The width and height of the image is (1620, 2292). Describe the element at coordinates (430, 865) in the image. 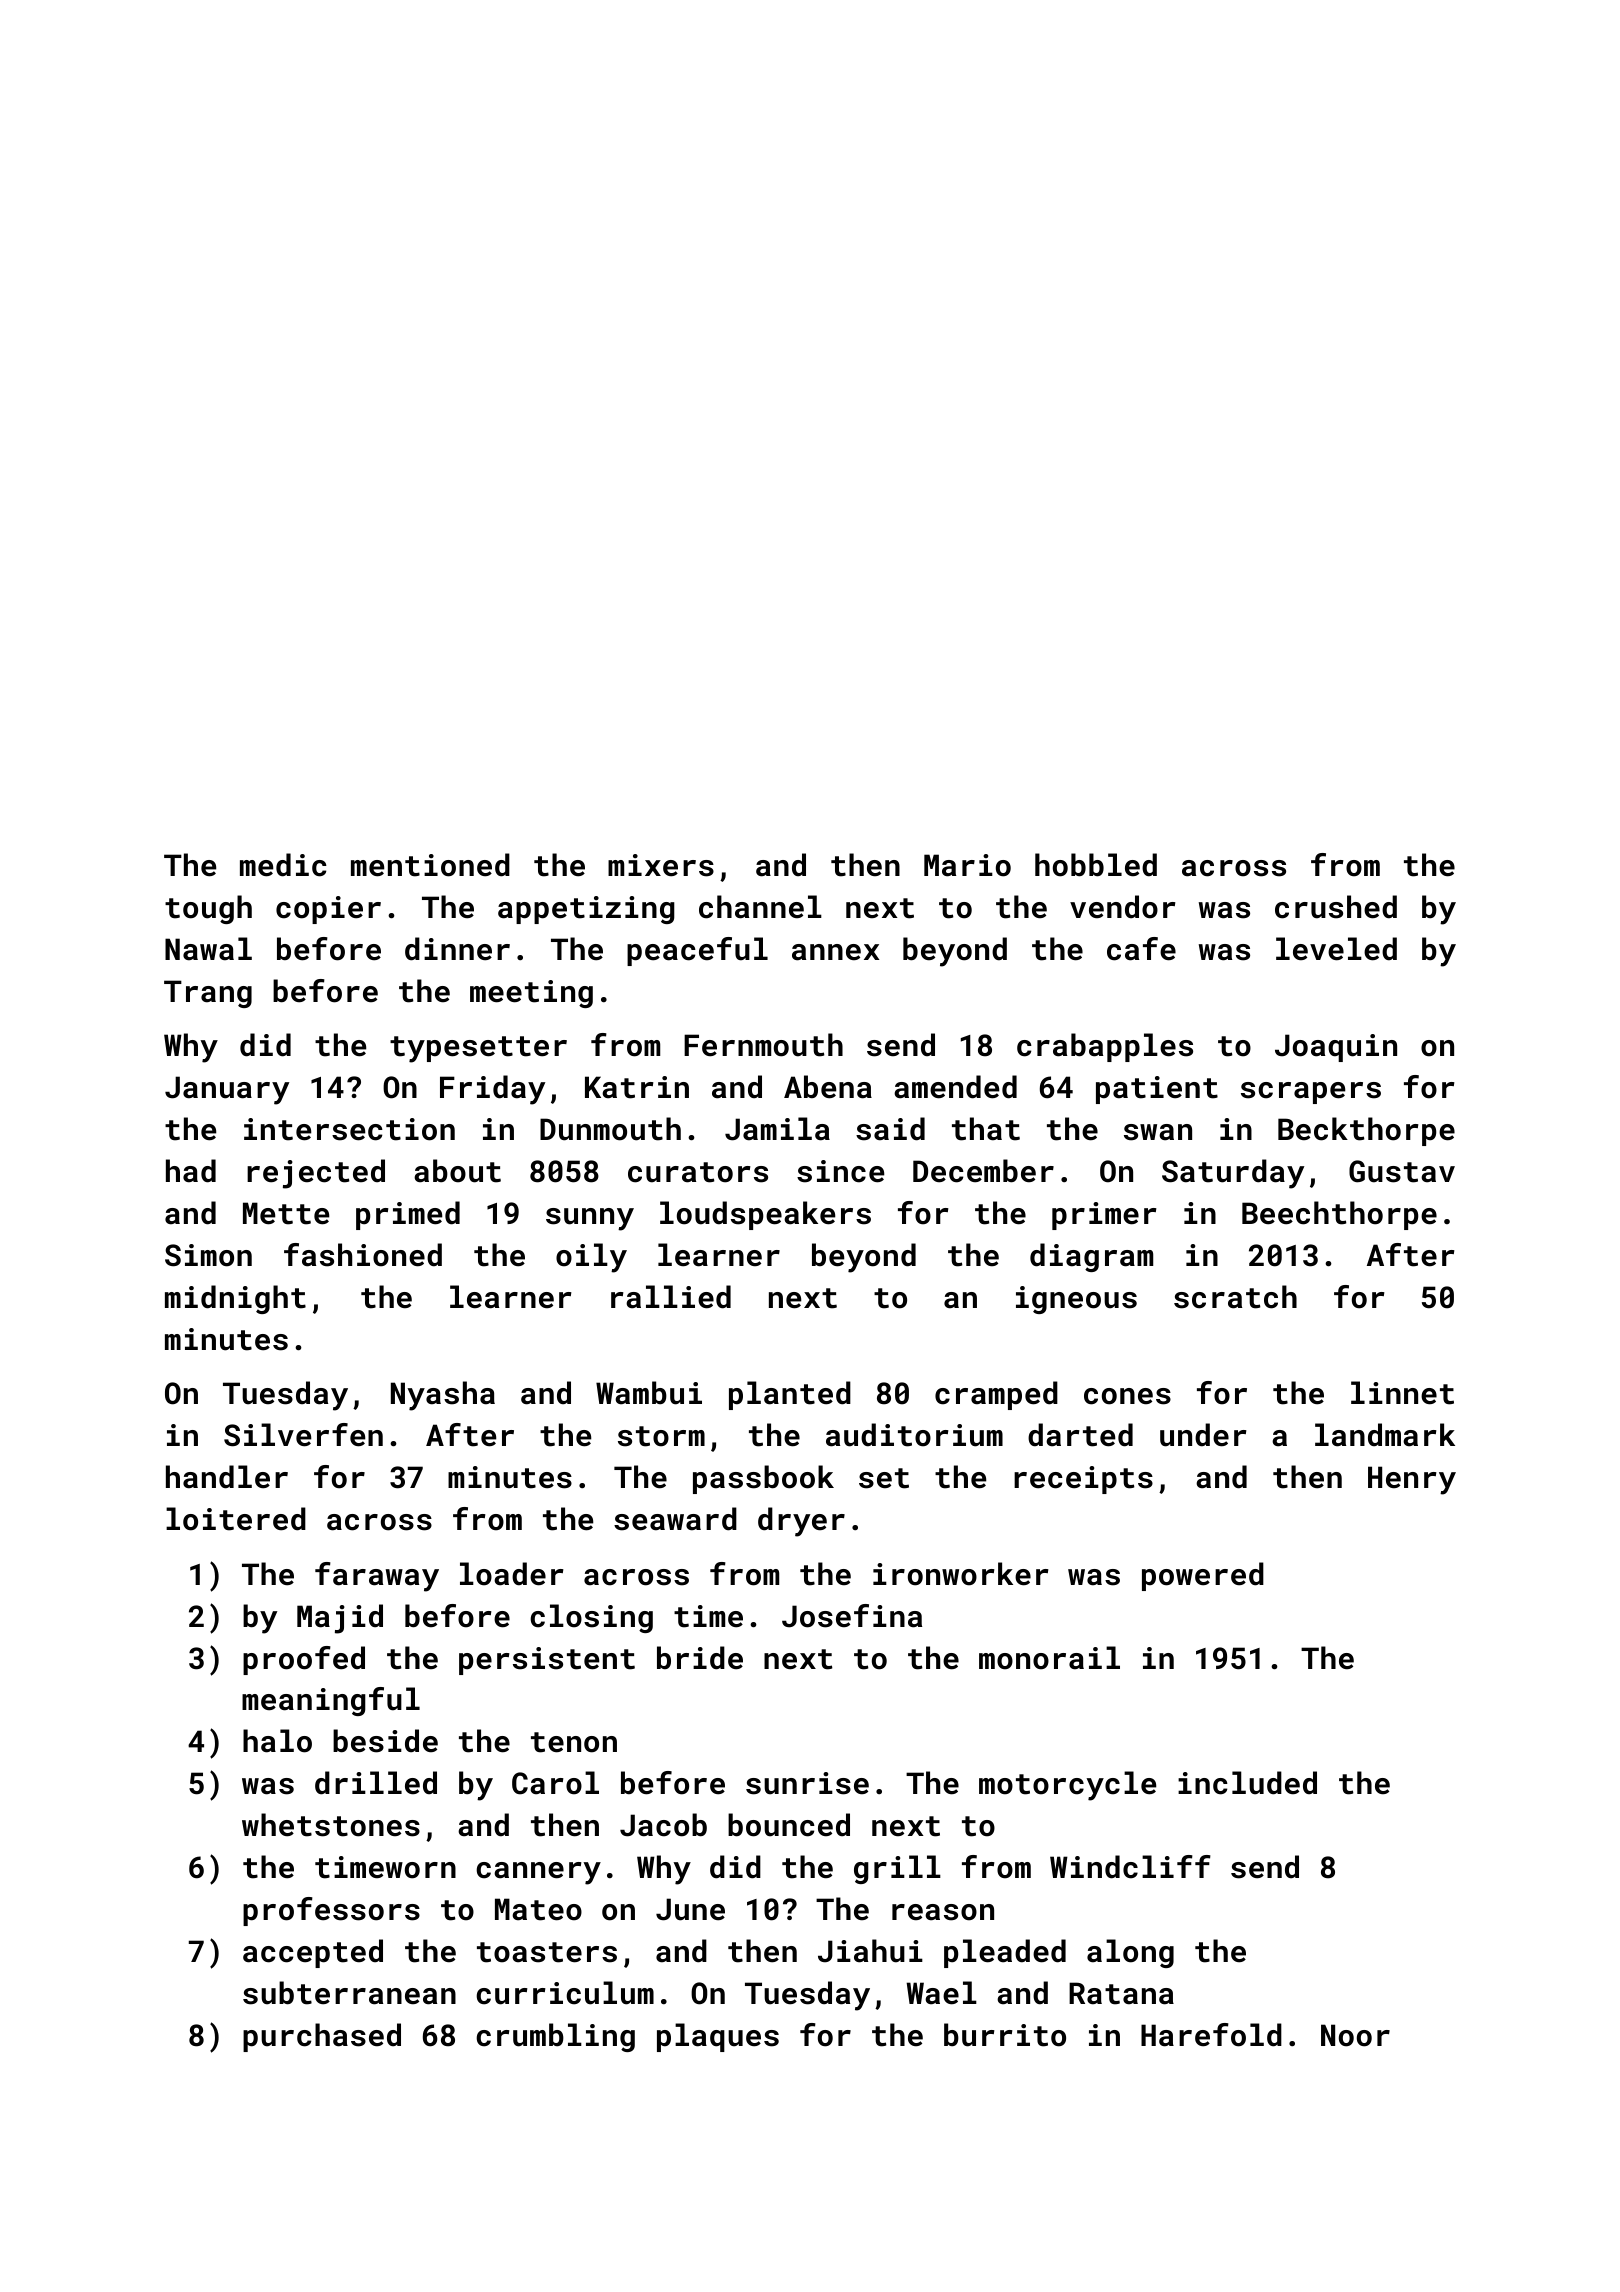

I see `mentioned` at that location.
